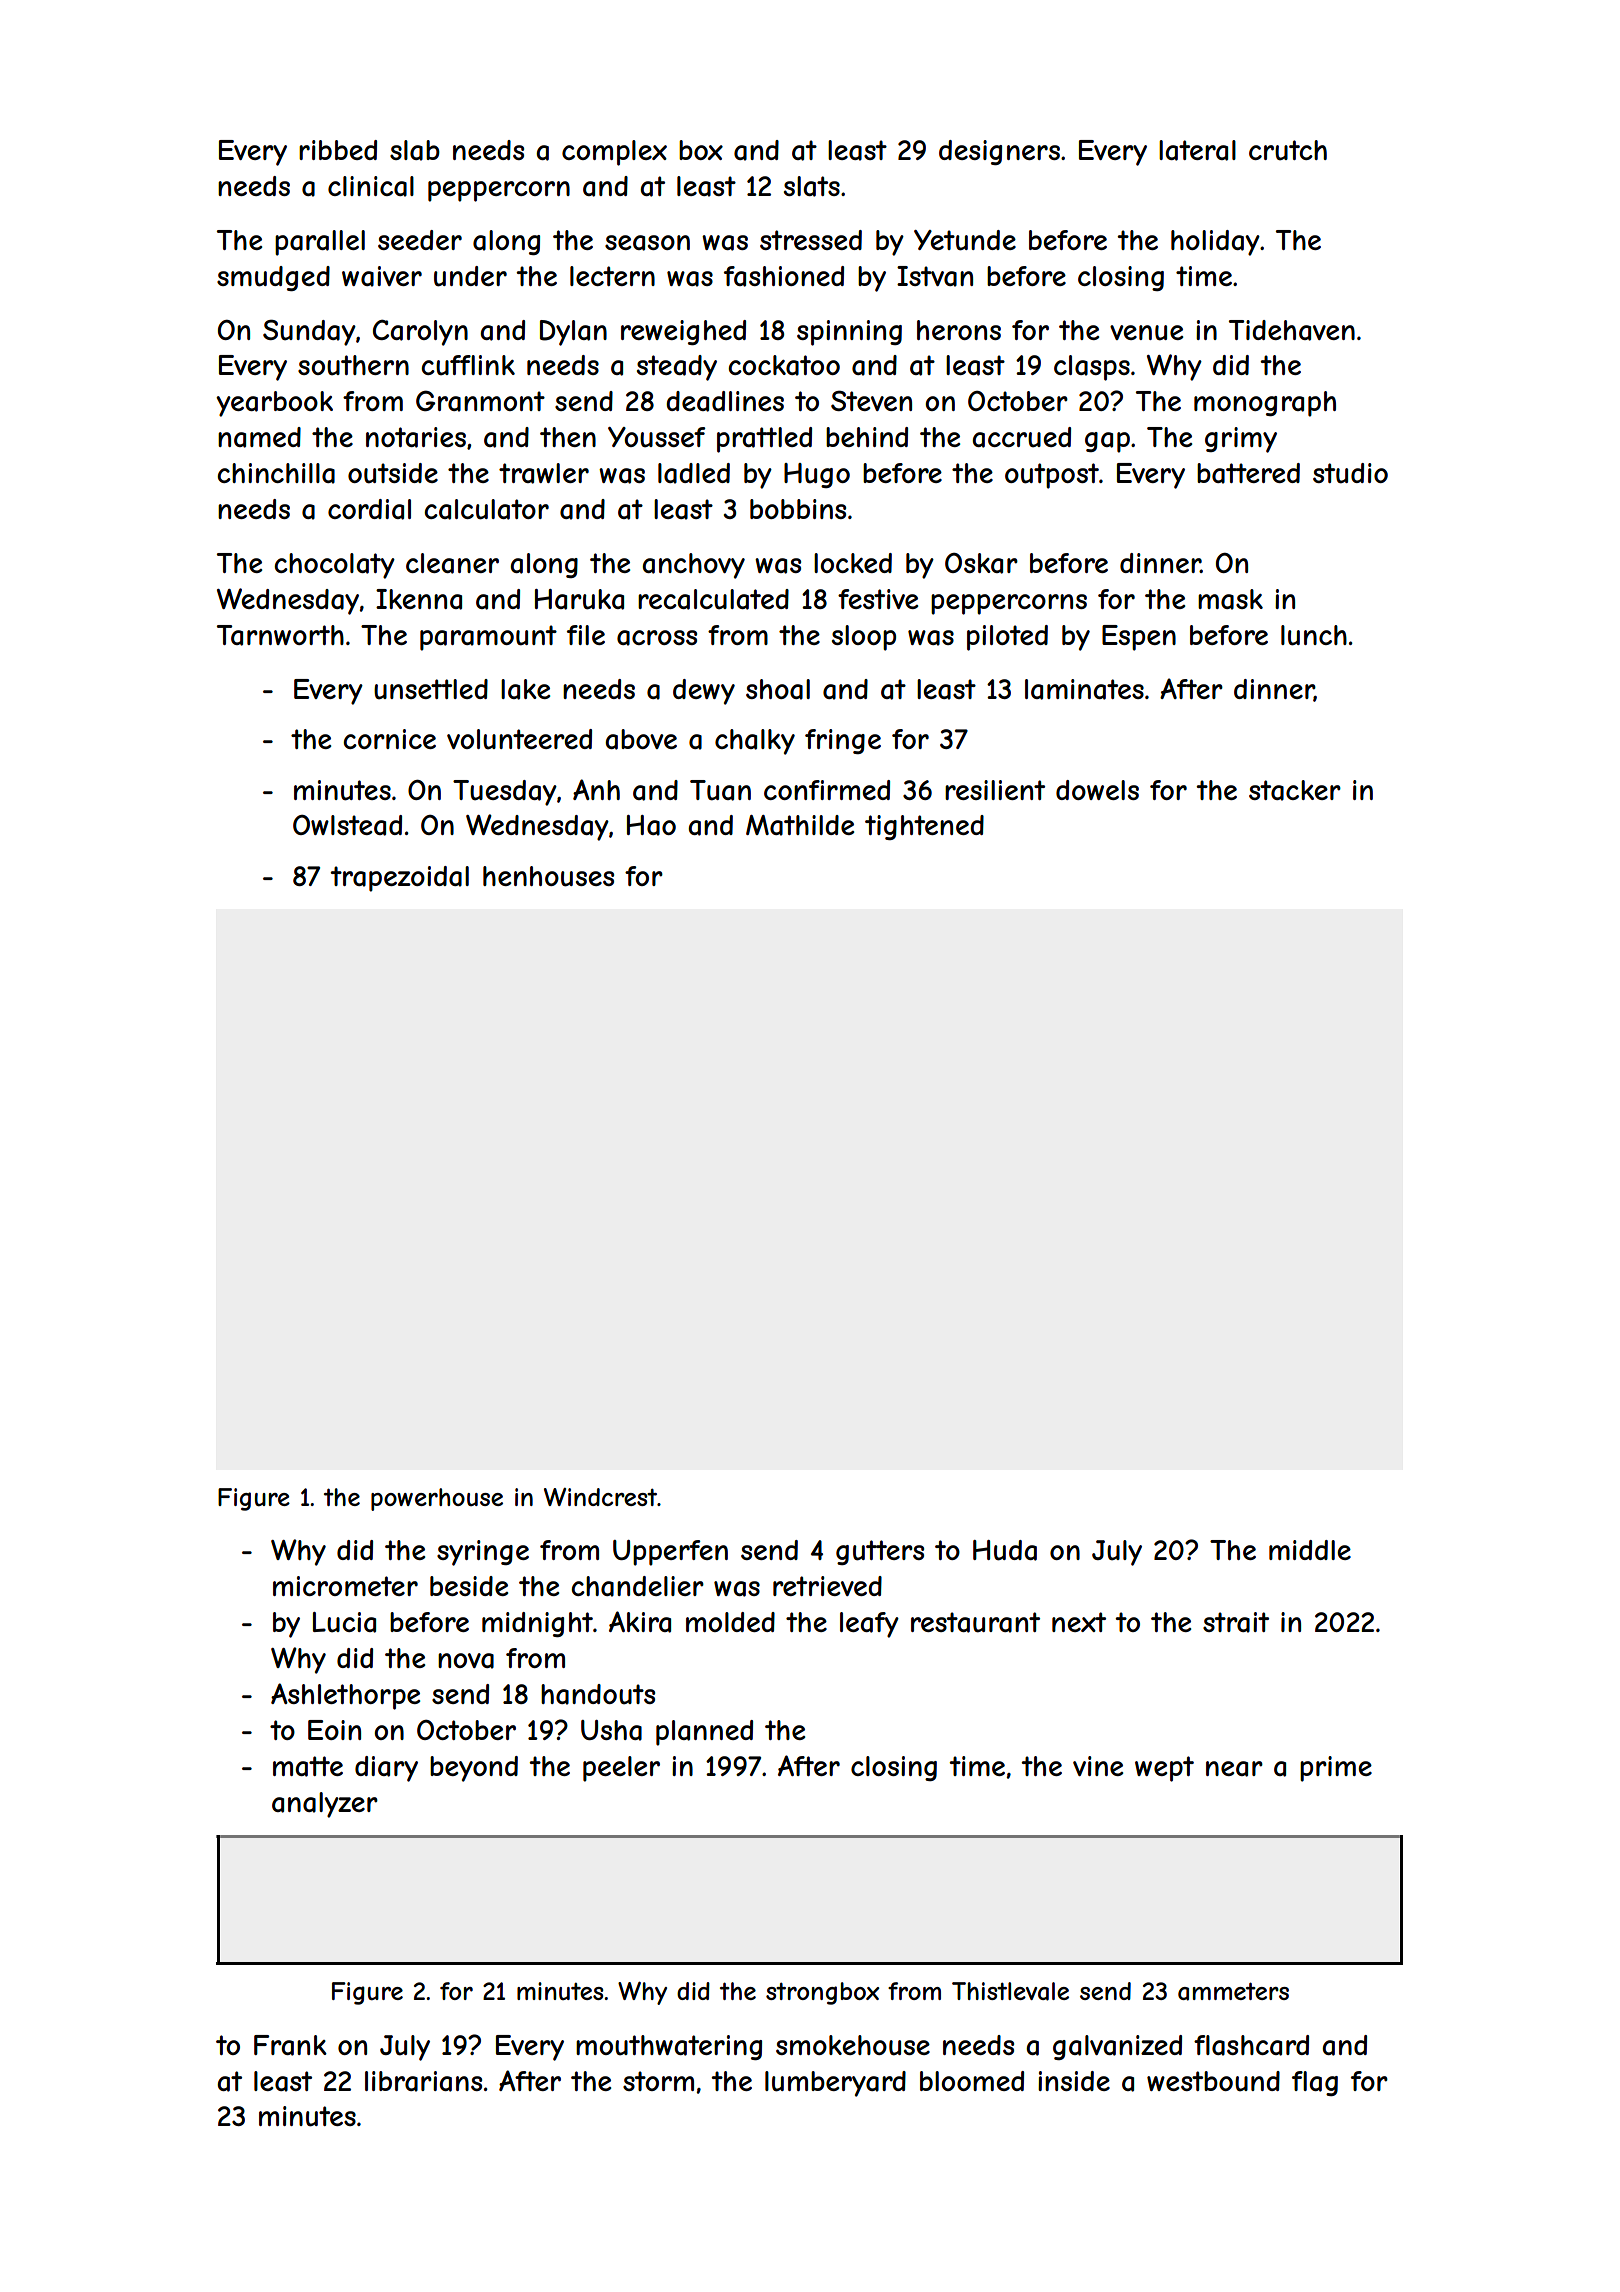  I want to click on ammeters, so click(1233, 1991).
